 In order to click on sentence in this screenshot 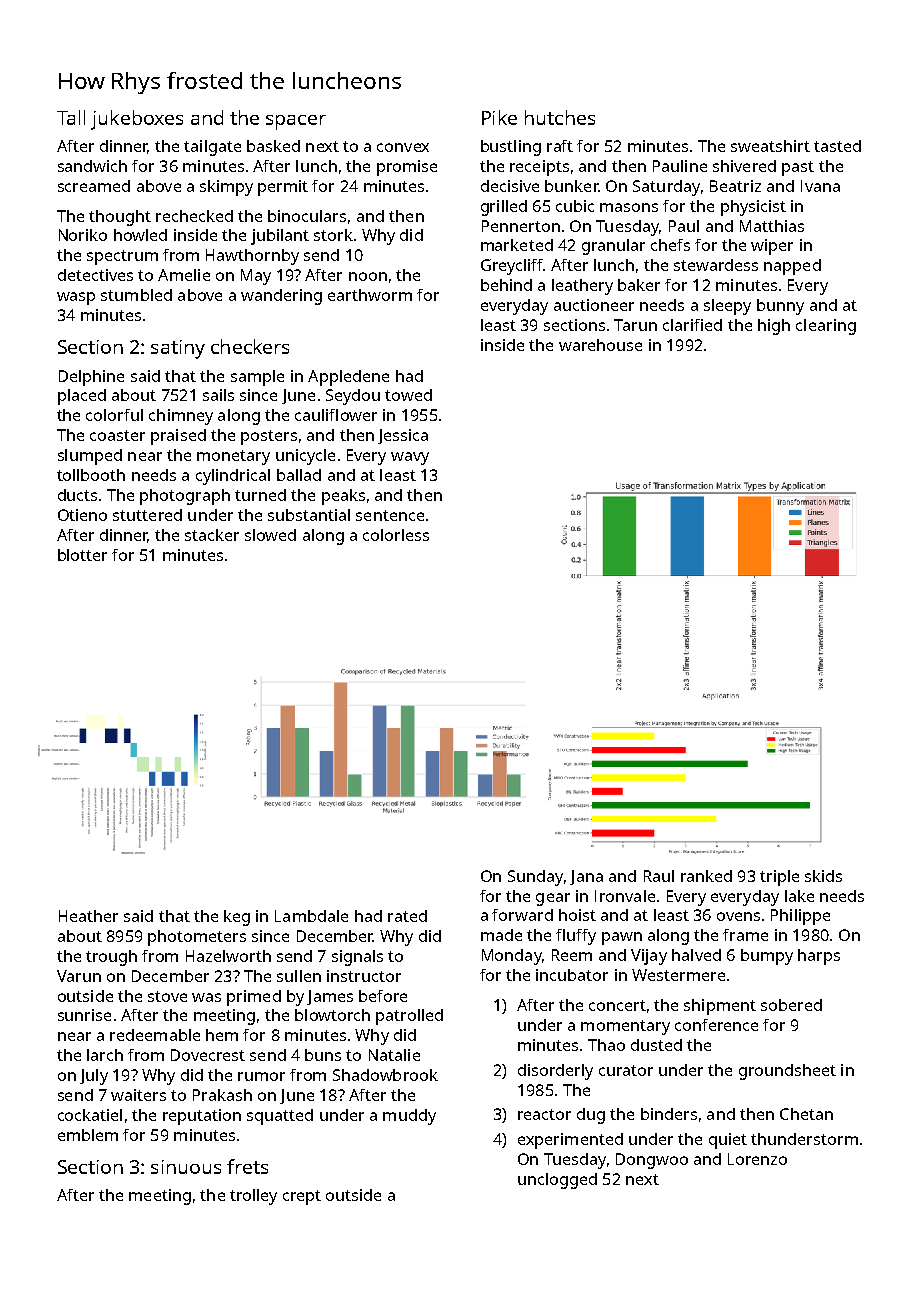, I will do `click(390, 515)`.
